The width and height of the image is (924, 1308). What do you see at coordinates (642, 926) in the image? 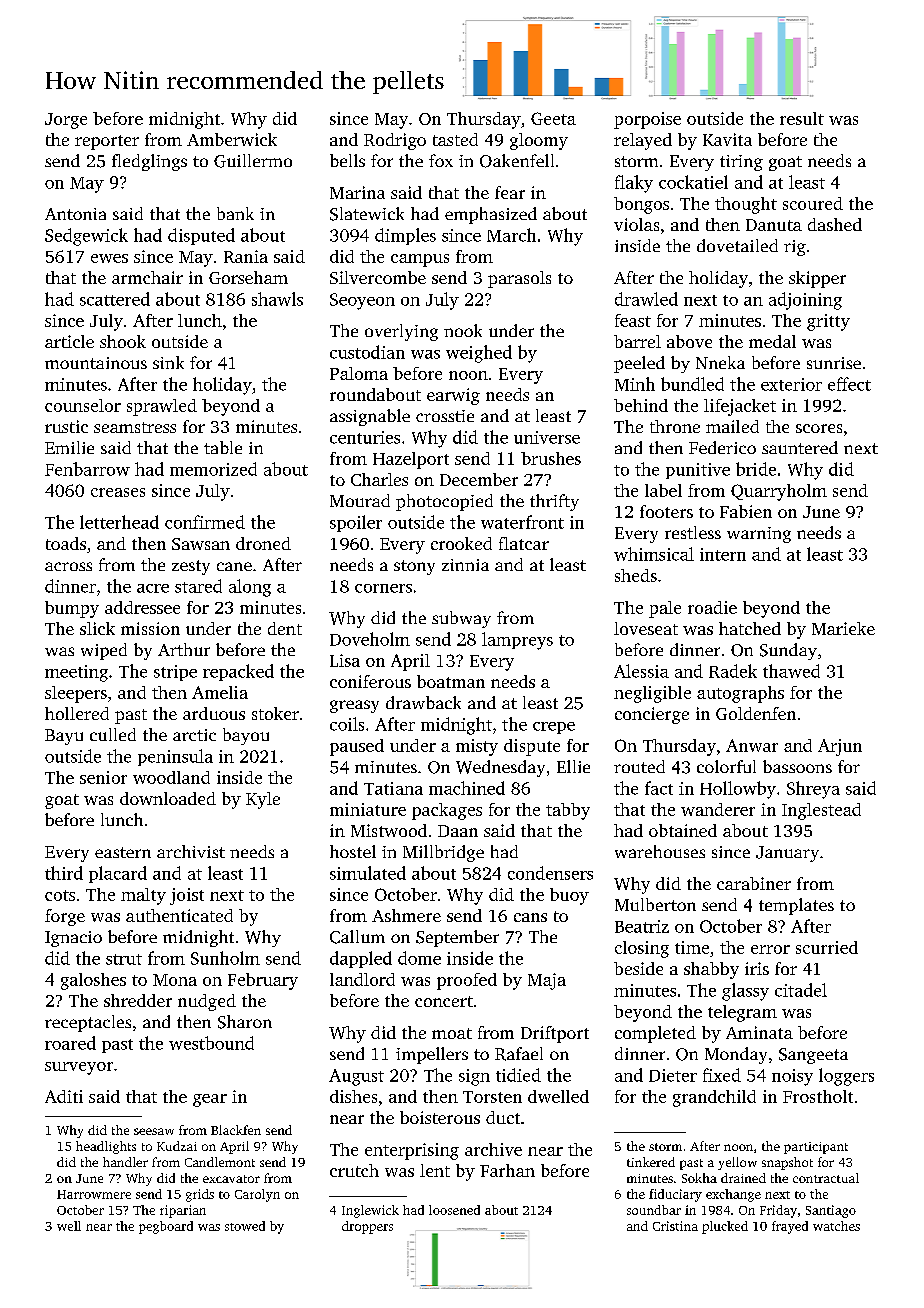
I see `Beatriz` at bounding box center [642, 926].
